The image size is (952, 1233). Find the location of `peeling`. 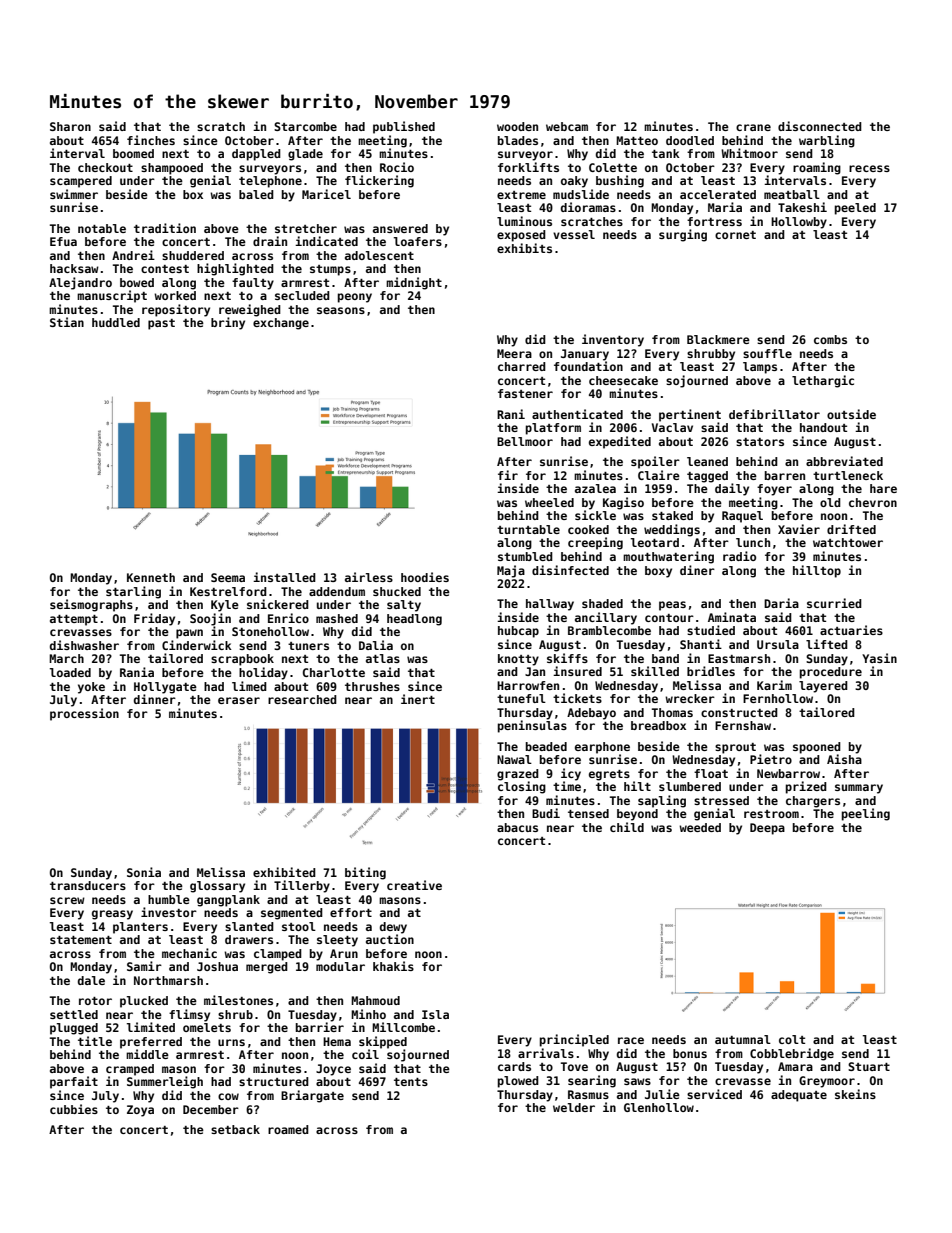

peeling is located at coordinates (866, 814).
